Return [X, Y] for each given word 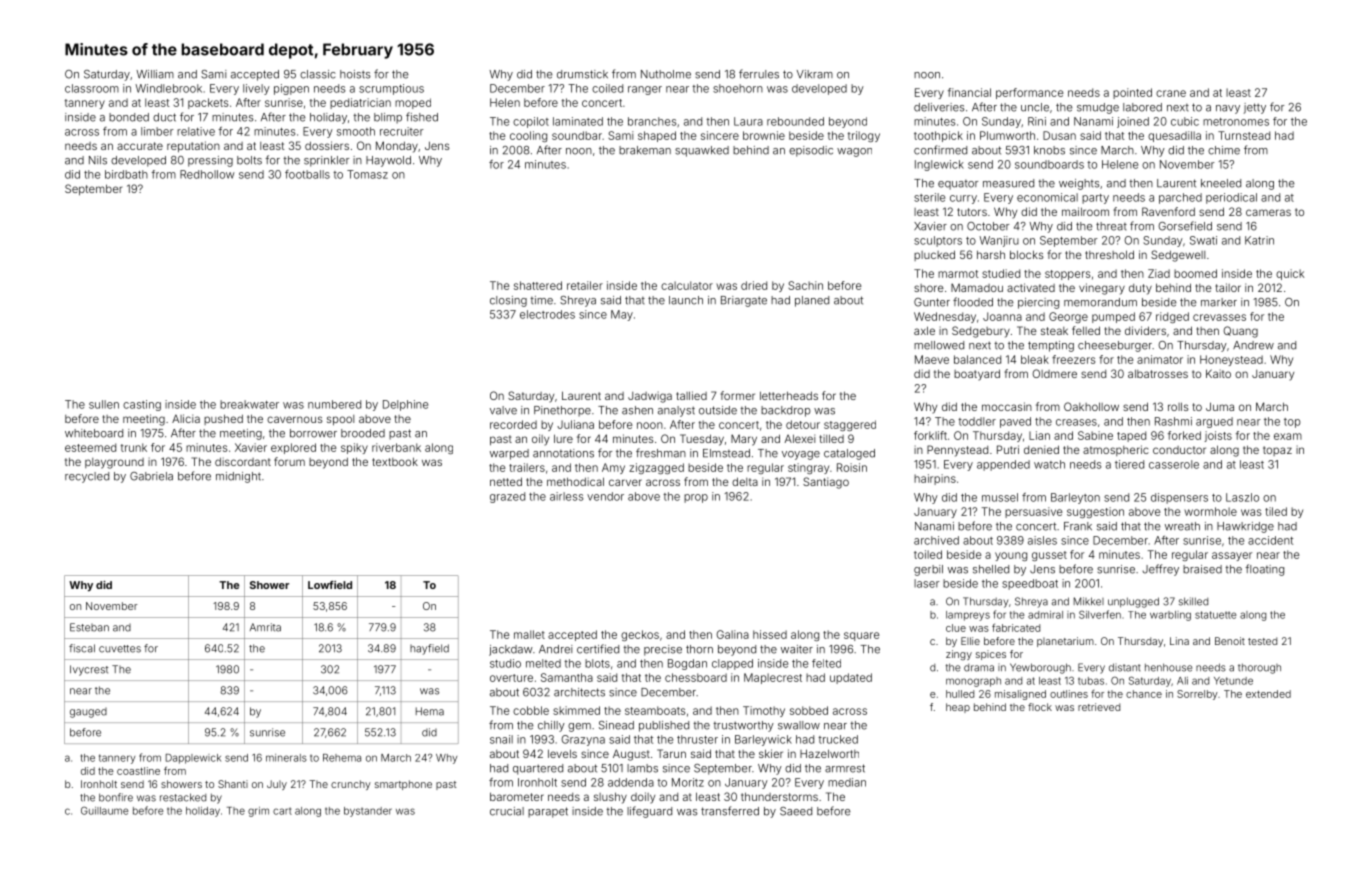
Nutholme [666, 74]
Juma [1220, 406]
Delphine [405, 405]
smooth [356, 131]
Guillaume [104, 810]
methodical [575, 481]
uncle [1035, 107]
